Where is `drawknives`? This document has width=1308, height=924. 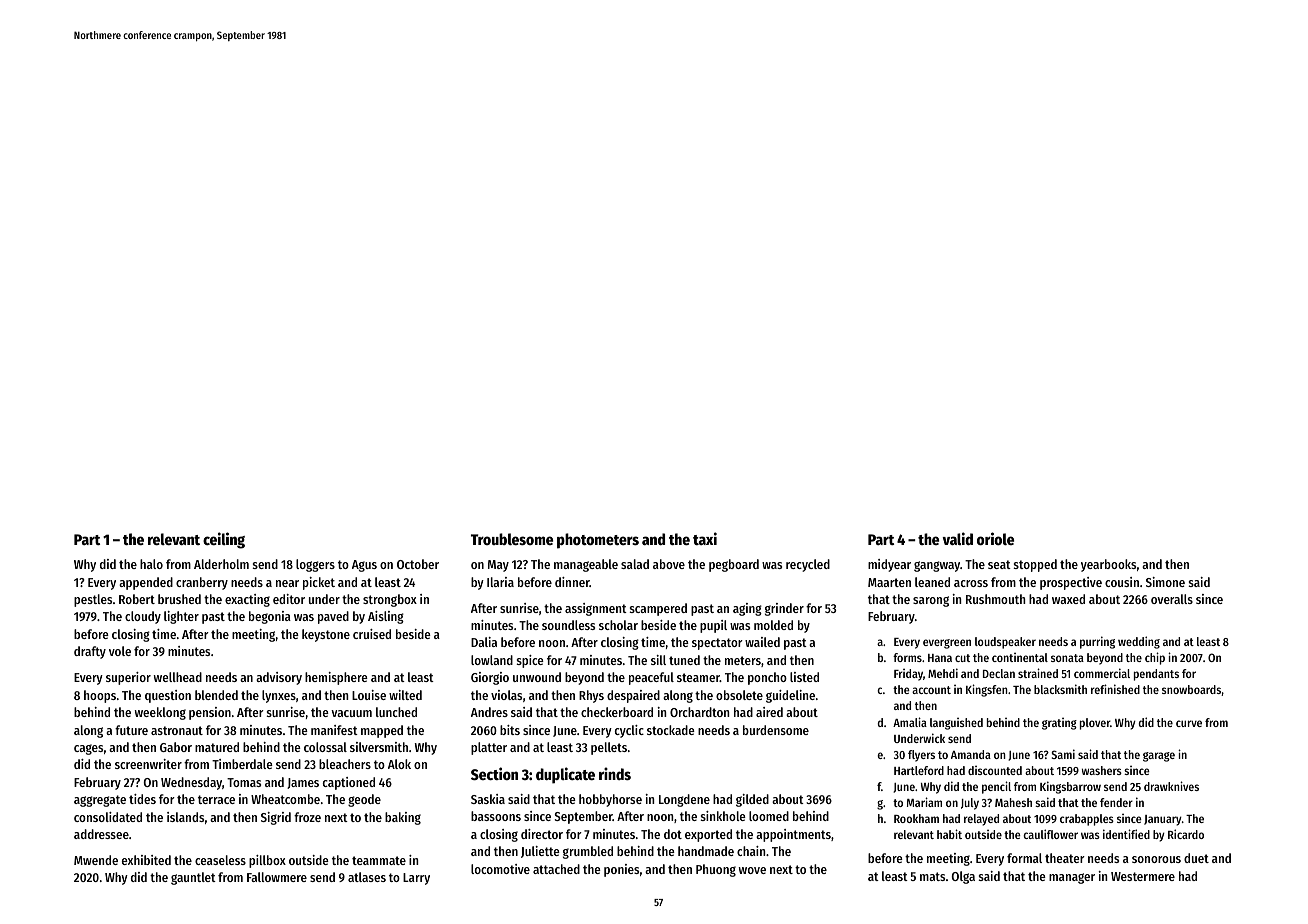 drawknives is located at coordinates (1171, 786).
